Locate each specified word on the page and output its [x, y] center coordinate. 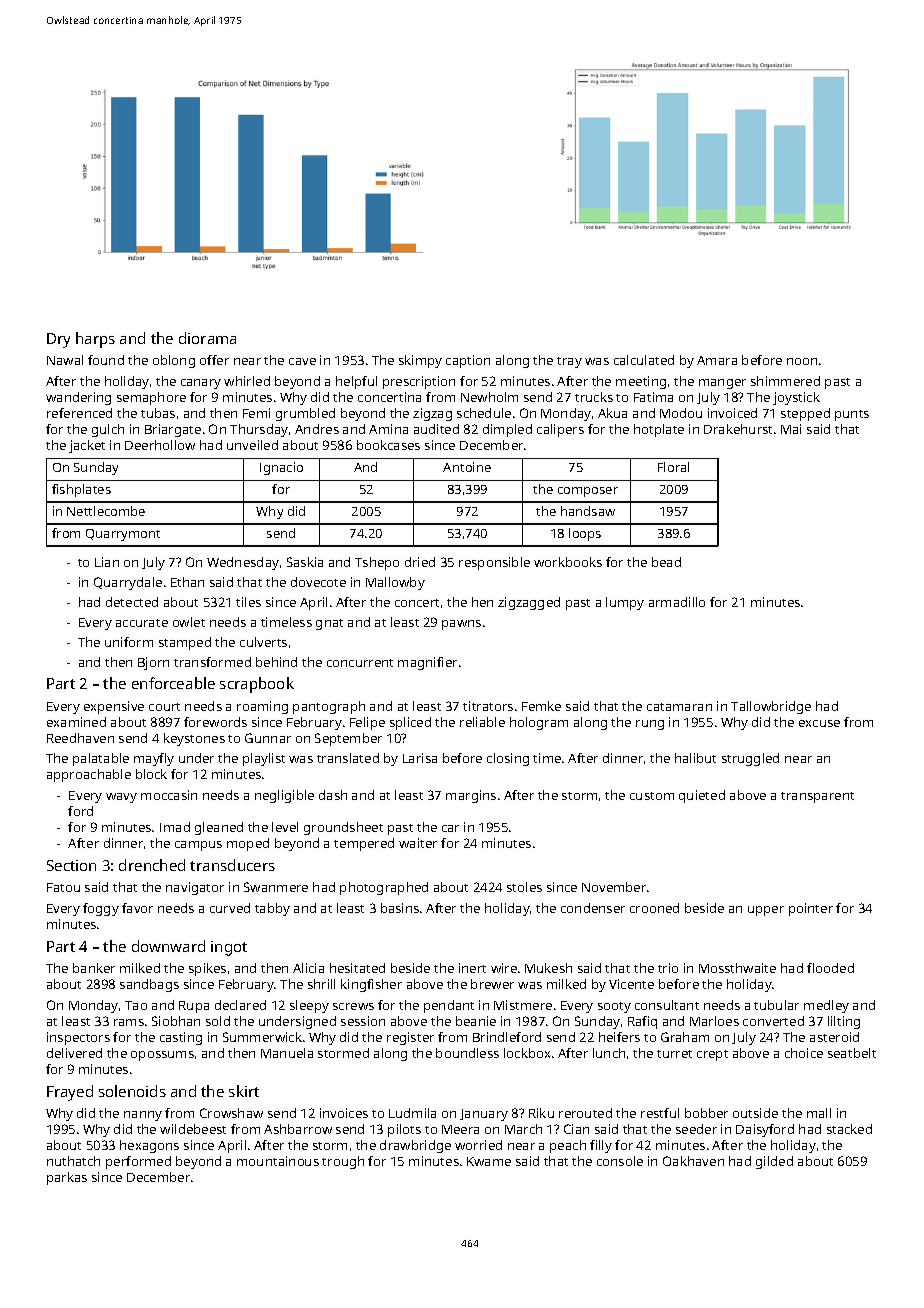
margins [471, 796]
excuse [819, 723]
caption [468, 361]
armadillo [677, 602]
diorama [207, 338]
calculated [644, 360]
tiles [248, 602]
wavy [121, 798]
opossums [162, 1056]
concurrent [360, 663]
